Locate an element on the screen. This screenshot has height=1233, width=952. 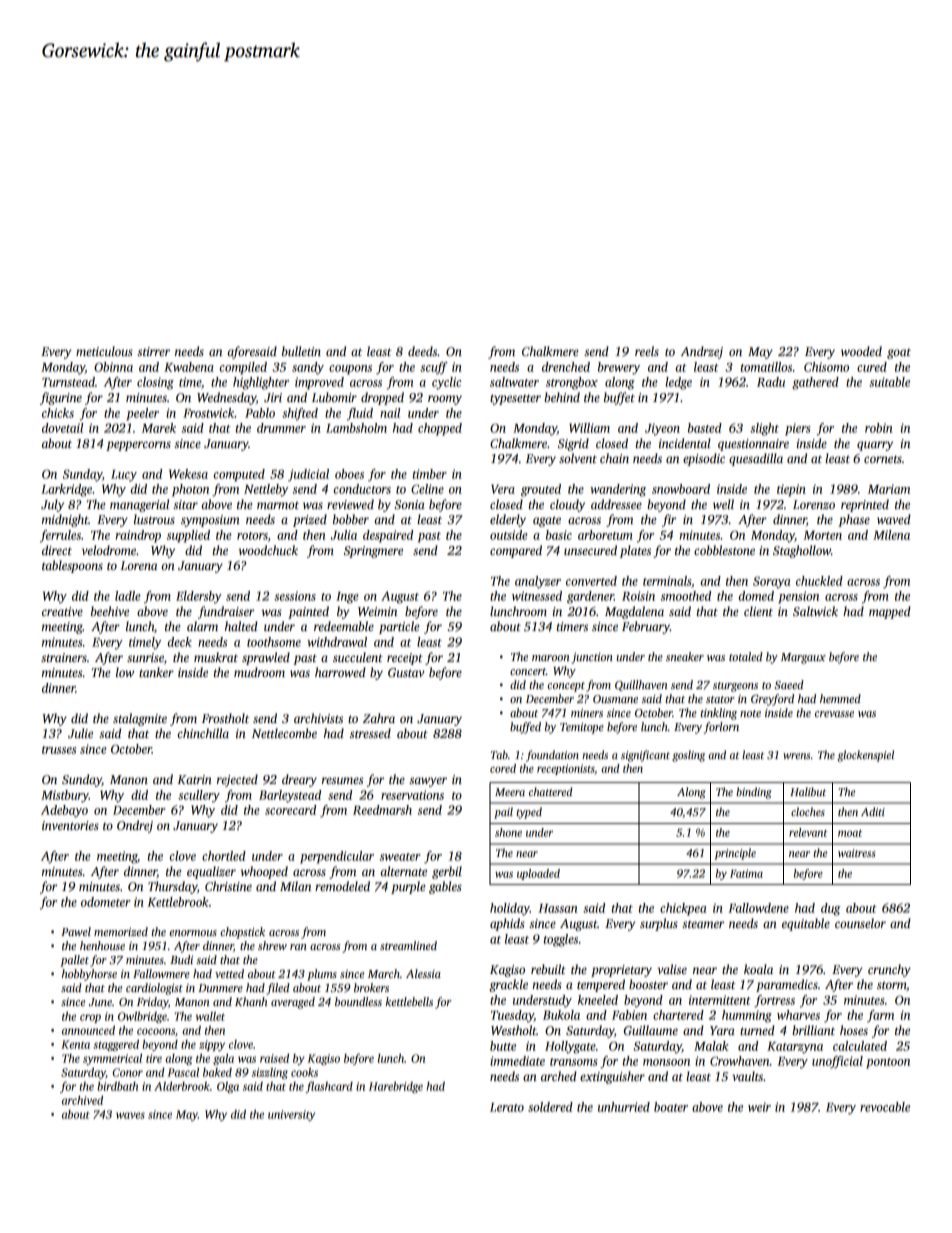
Kwabena is located at coordinates (189, 367).
